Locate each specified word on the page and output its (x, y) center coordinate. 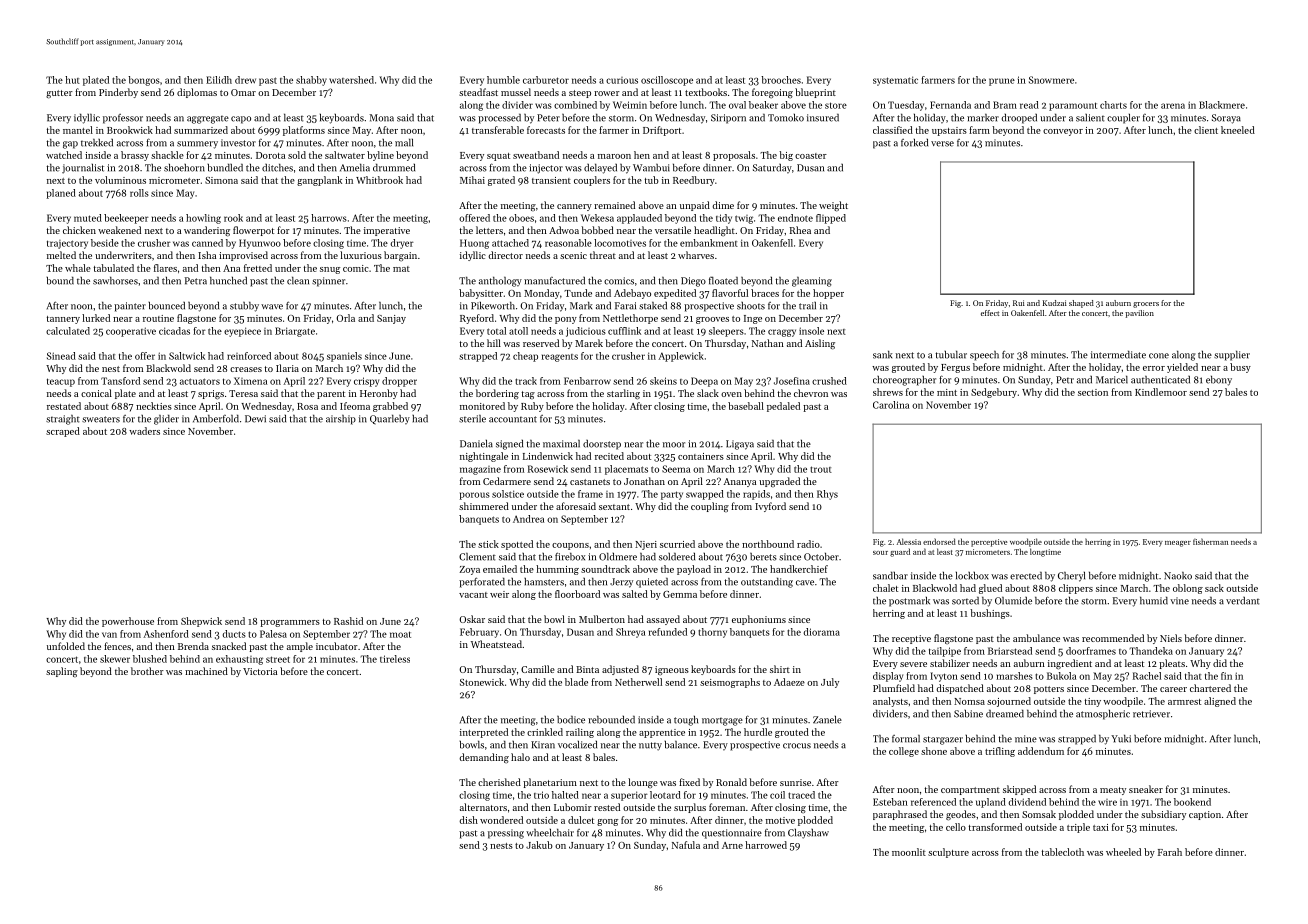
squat (498, 157)
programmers (290, 623)
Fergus (955, 368)
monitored (482, 406)
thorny (712, 633)
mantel (78, 130)
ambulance (1036, 638)
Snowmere (1051, 80)
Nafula (686, 845)
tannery (63, 320)
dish (468, 820)
